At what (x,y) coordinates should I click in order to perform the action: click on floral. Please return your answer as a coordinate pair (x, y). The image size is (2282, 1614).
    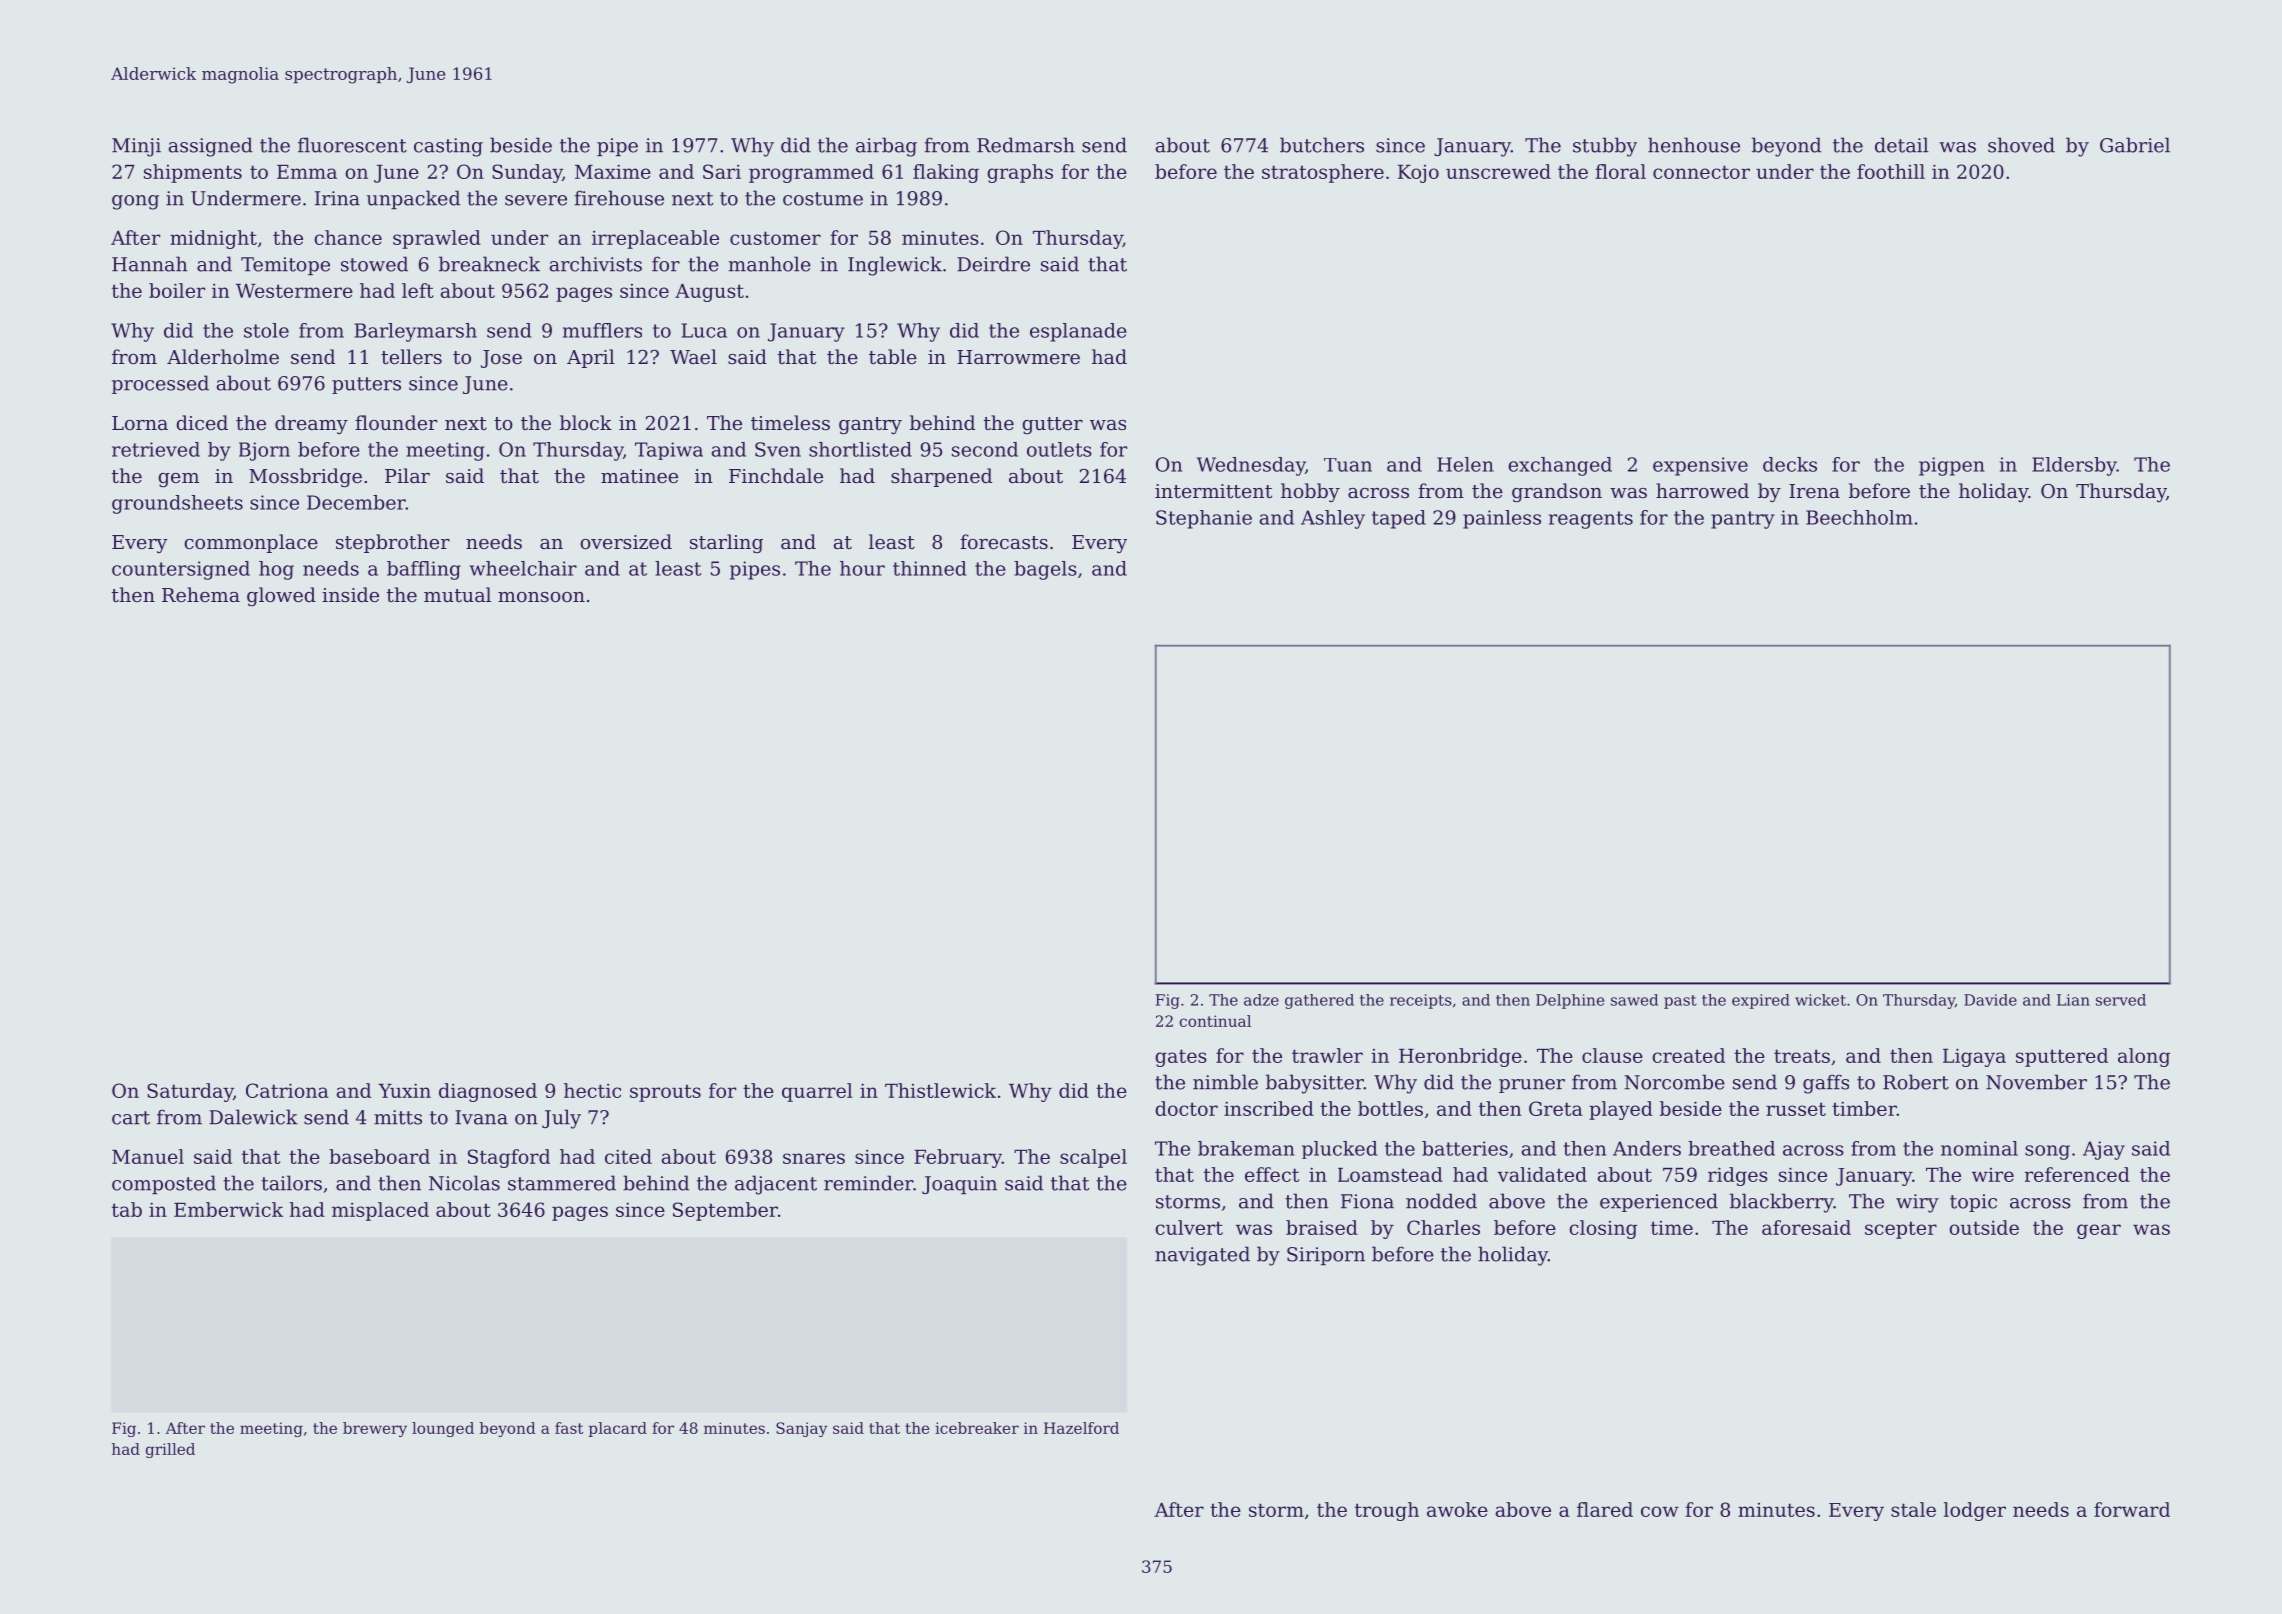
    Looking at the image, I should click on (1621, 171).
